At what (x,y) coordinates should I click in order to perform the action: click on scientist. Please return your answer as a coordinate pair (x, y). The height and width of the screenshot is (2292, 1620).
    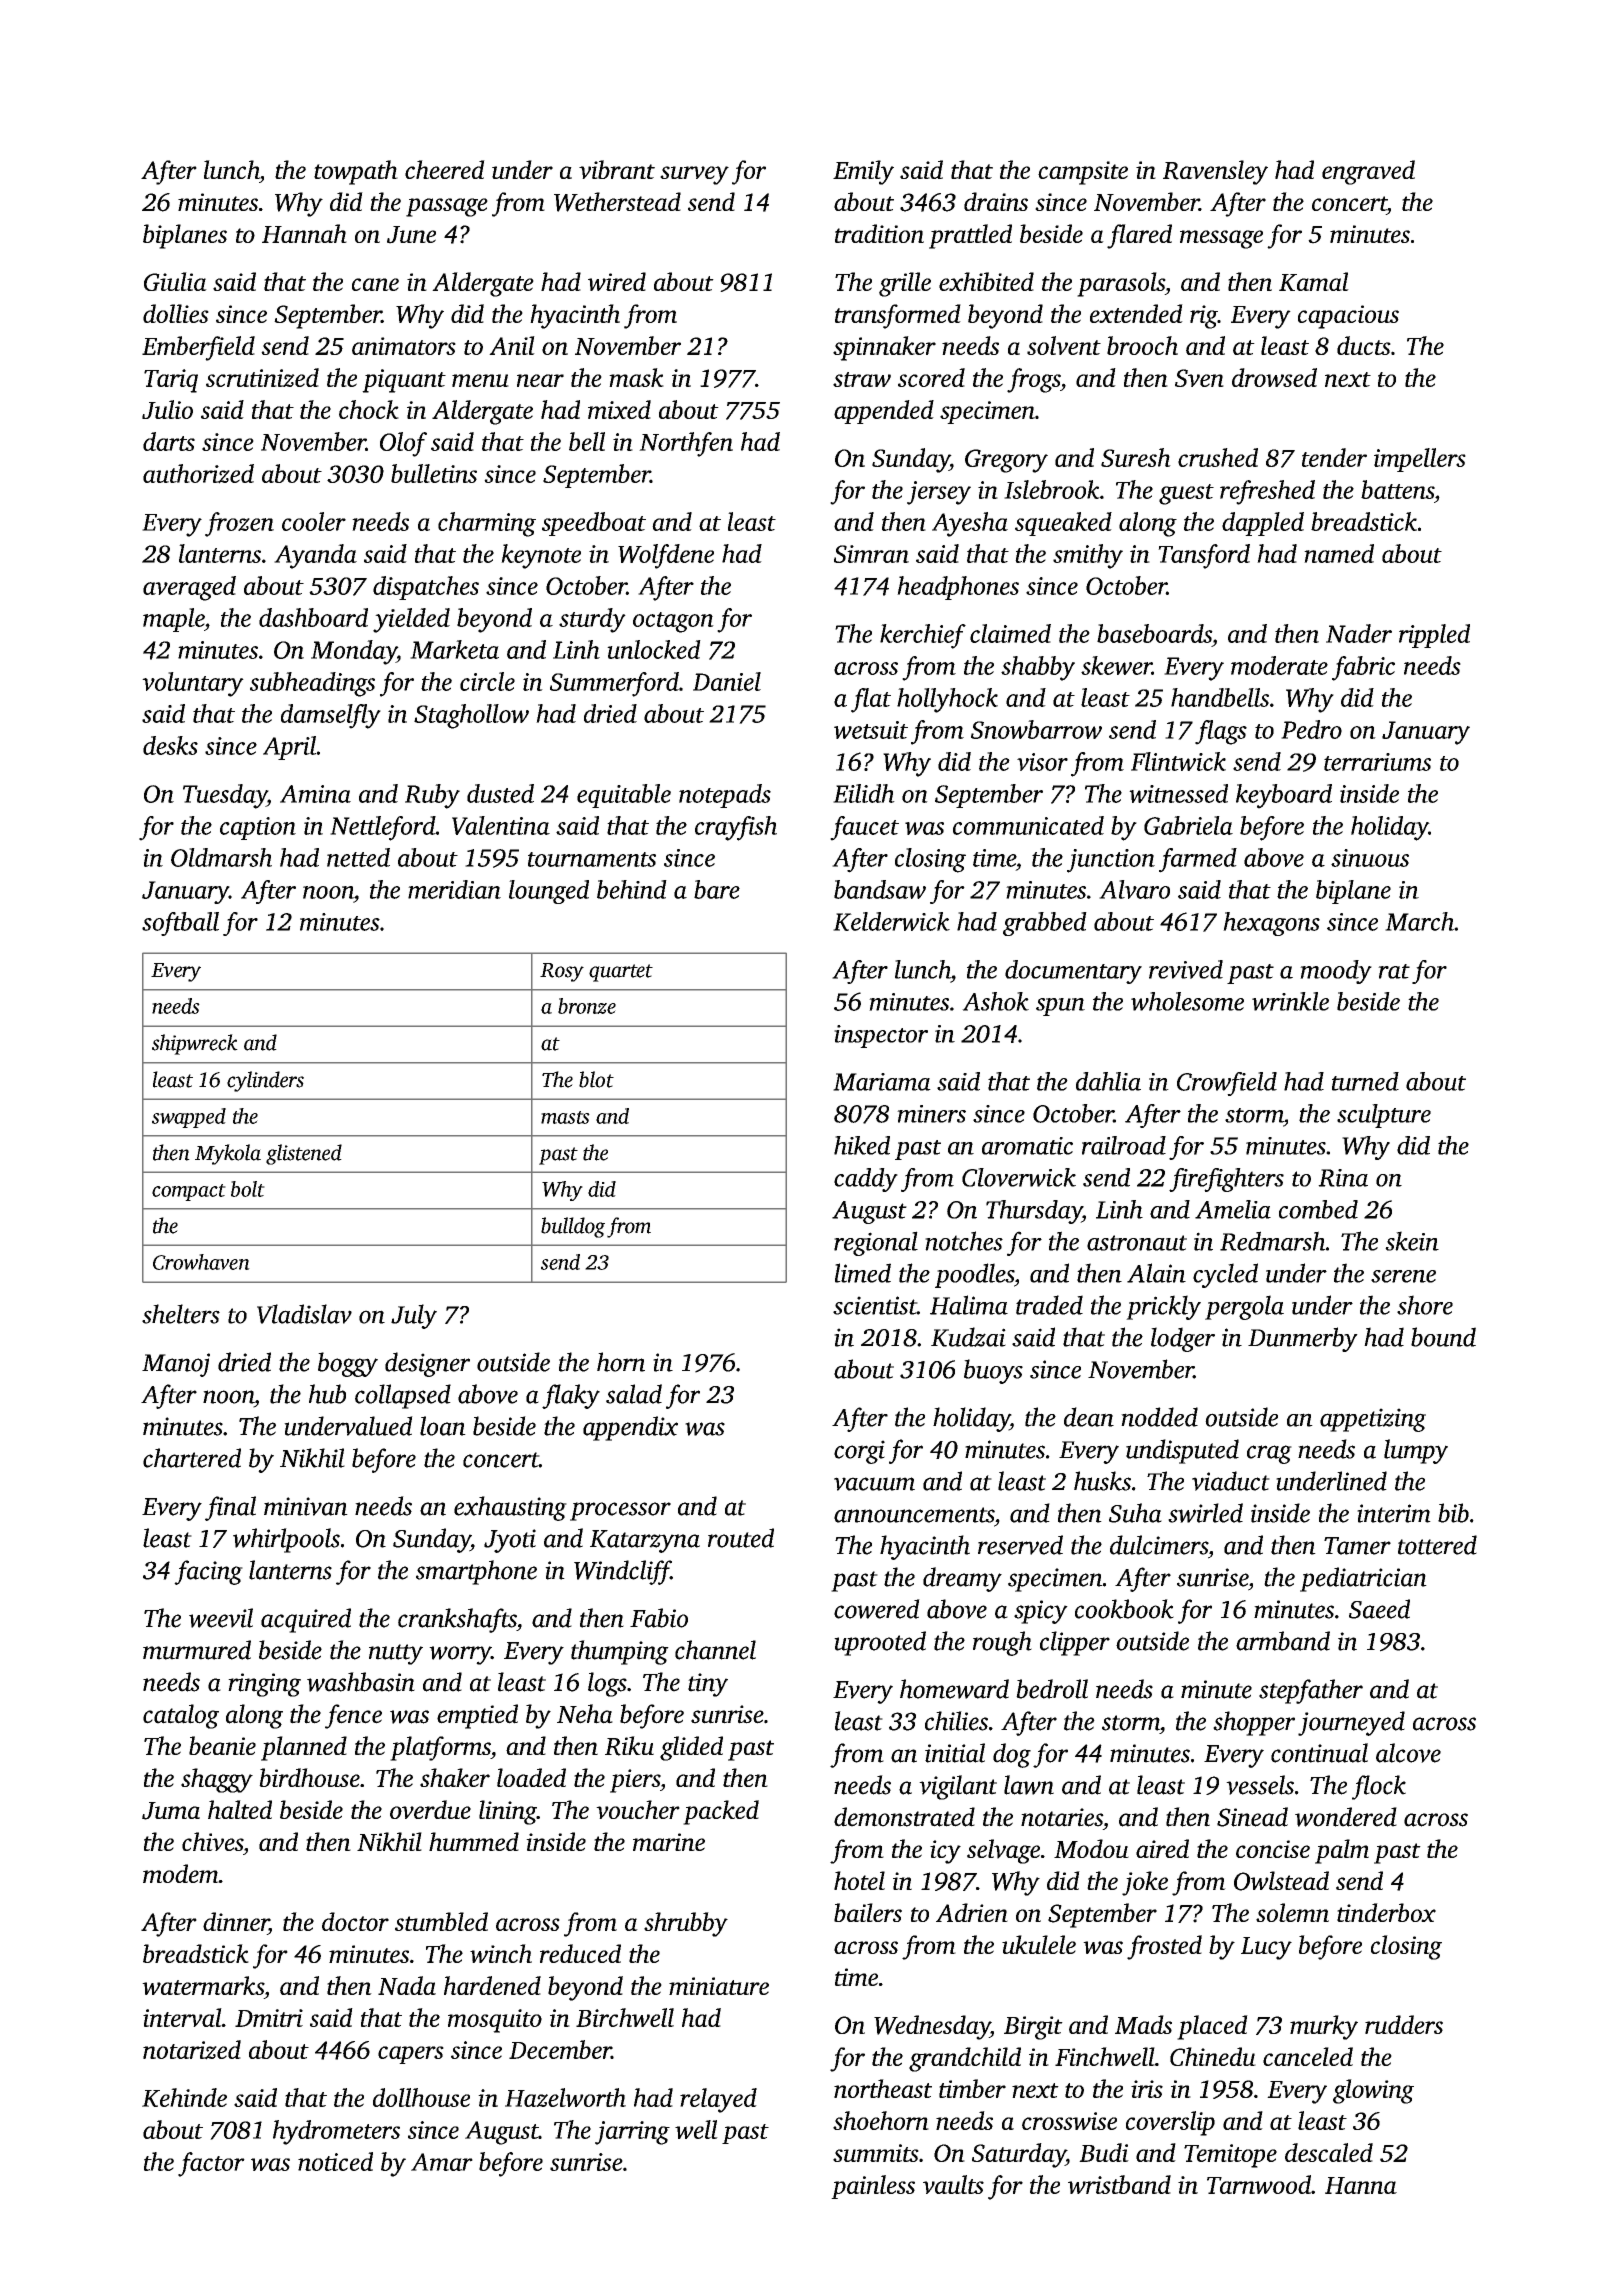
    Looking at the image, I should click on (875, 1305).
